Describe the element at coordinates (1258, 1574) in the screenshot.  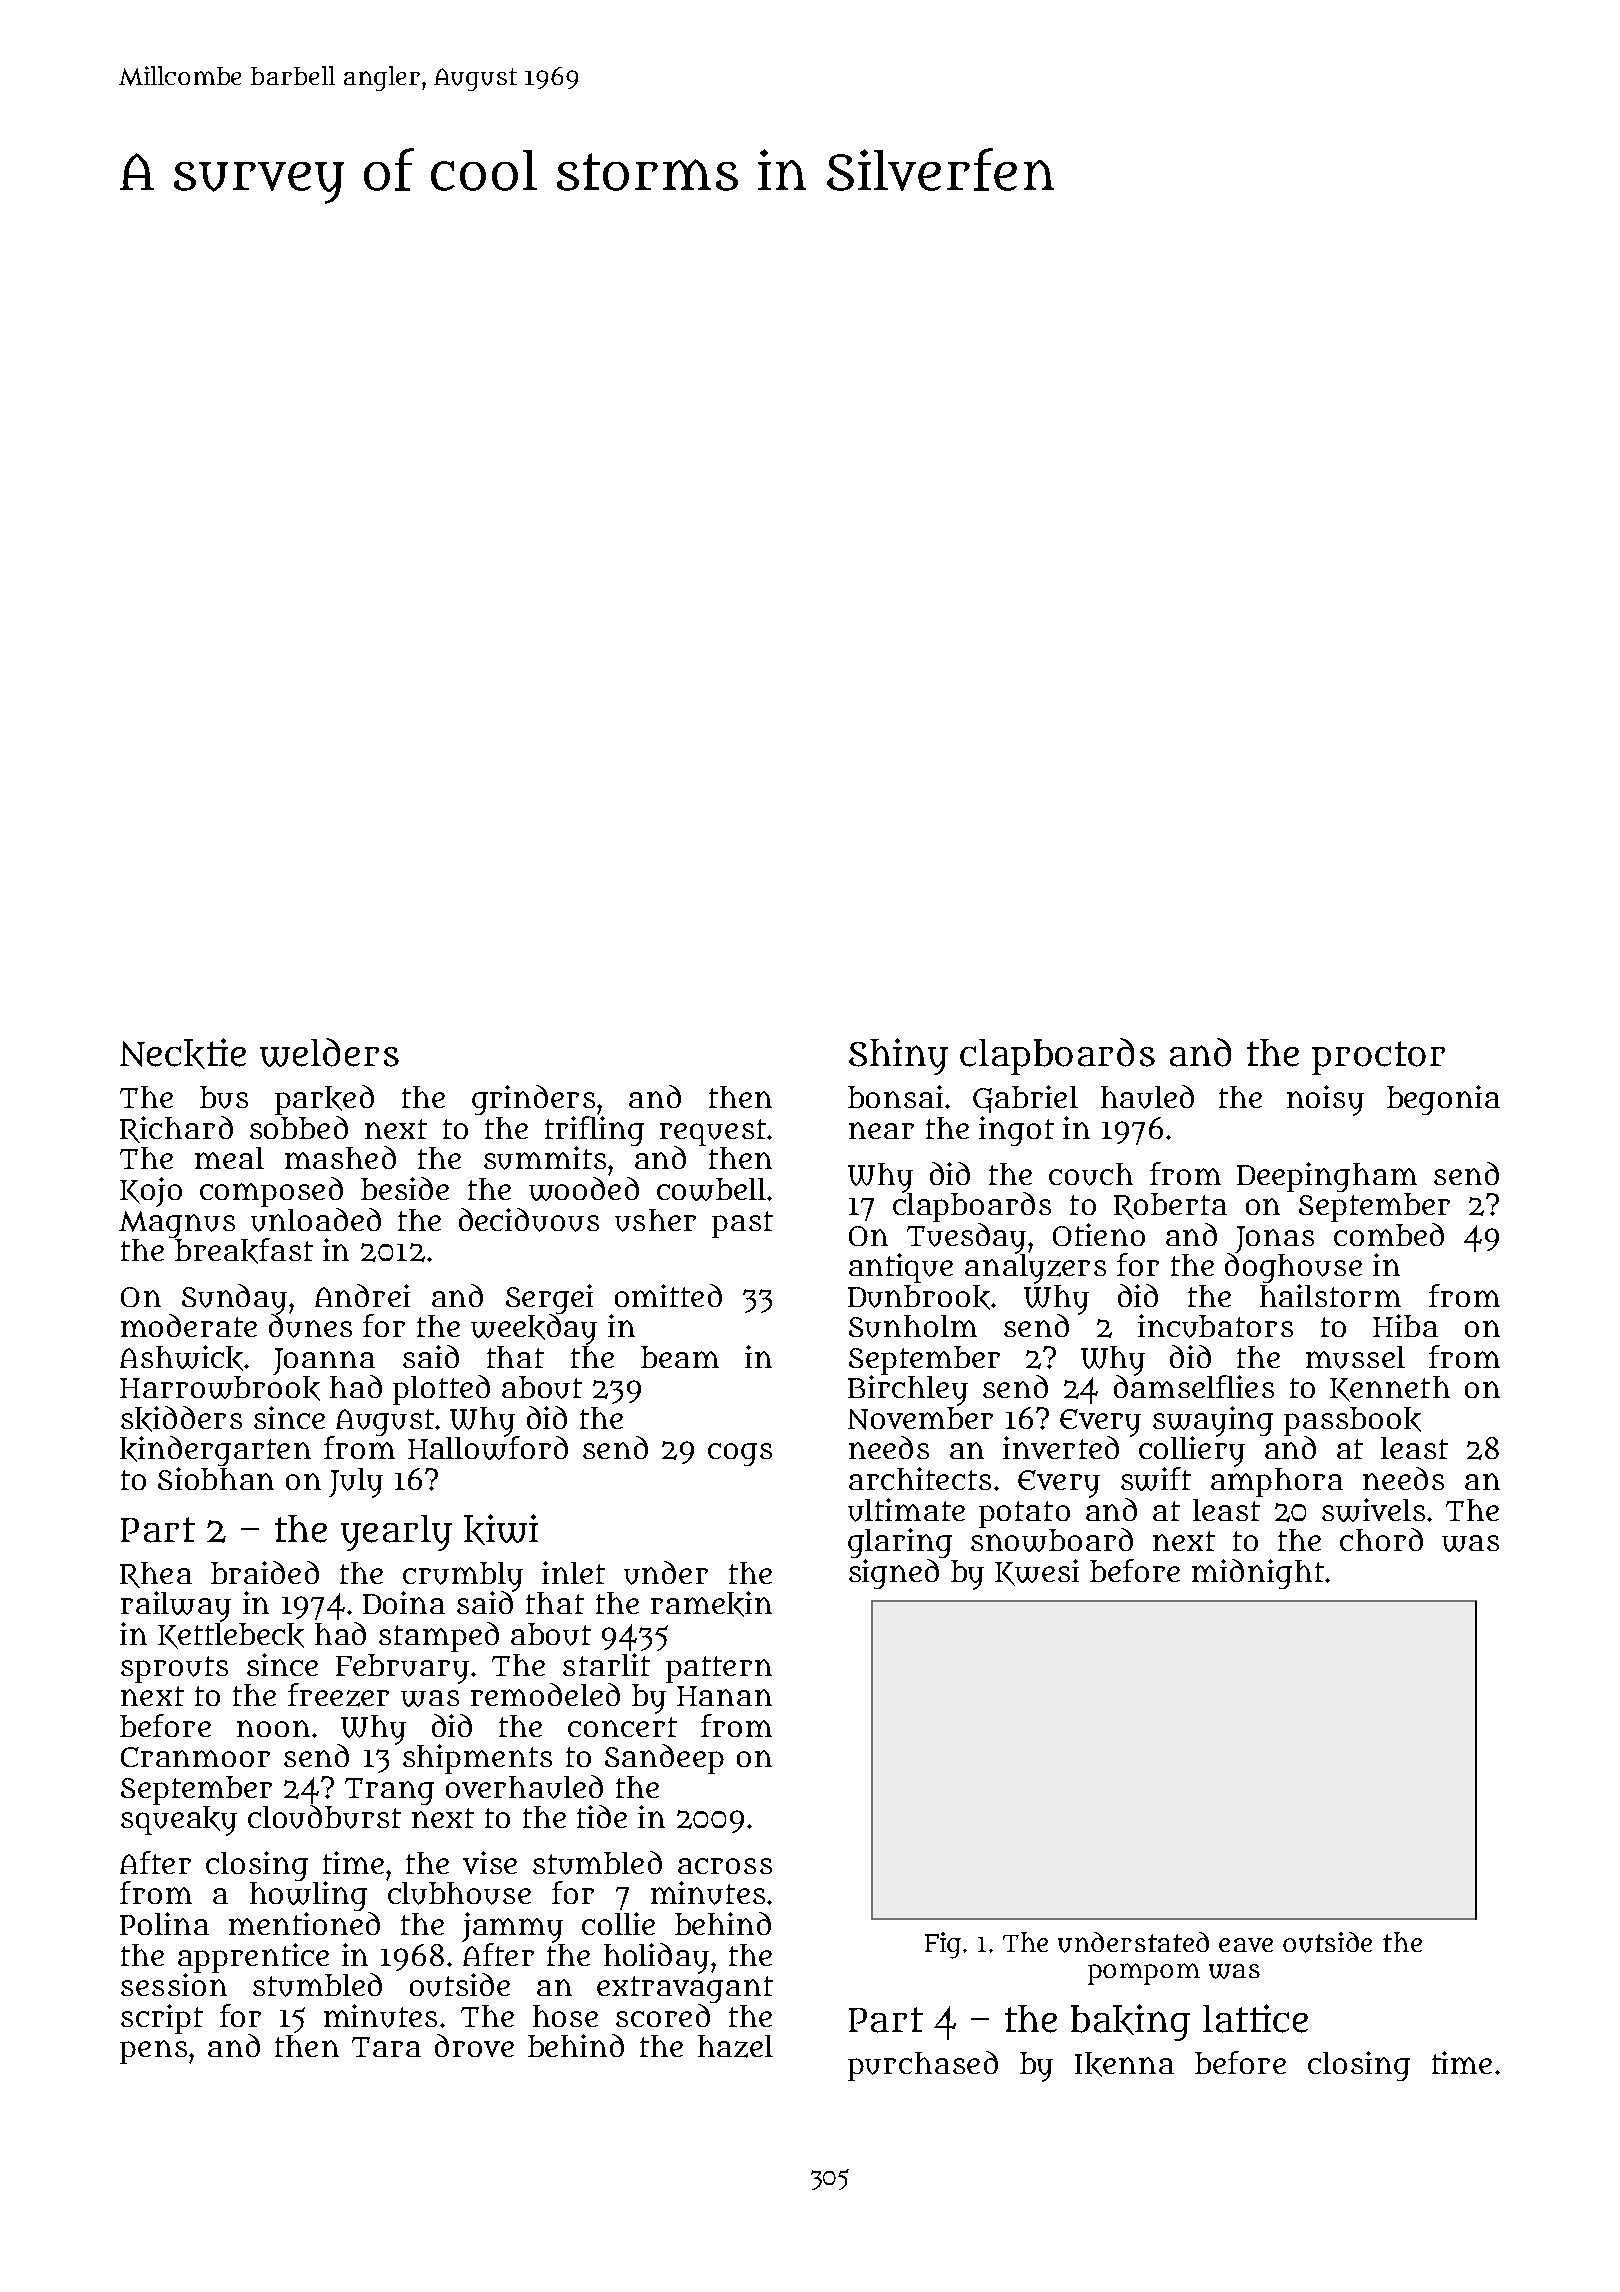
I see `midnight` at that location.
